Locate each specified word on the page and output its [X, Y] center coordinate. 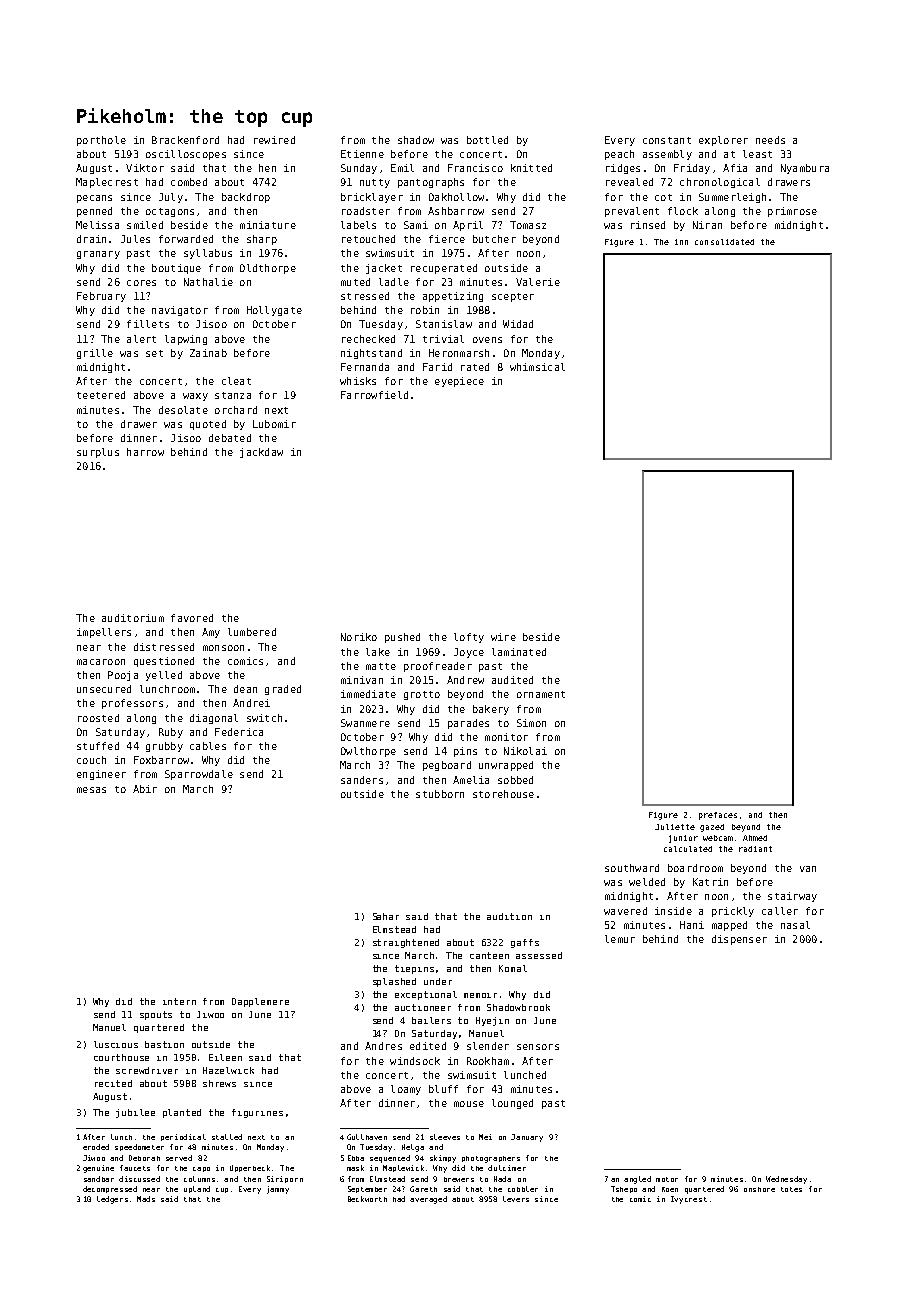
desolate [183, 410]
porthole [101, 141]
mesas [91, 790]
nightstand [371, 354]
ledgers [112, 1200]
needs [770, 140]
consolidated [724, 242]
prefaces [718, 816]
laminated [519, 652]
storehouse [503, 794]
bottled [487, 140]
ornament [541, 694]
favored [192, 618]
